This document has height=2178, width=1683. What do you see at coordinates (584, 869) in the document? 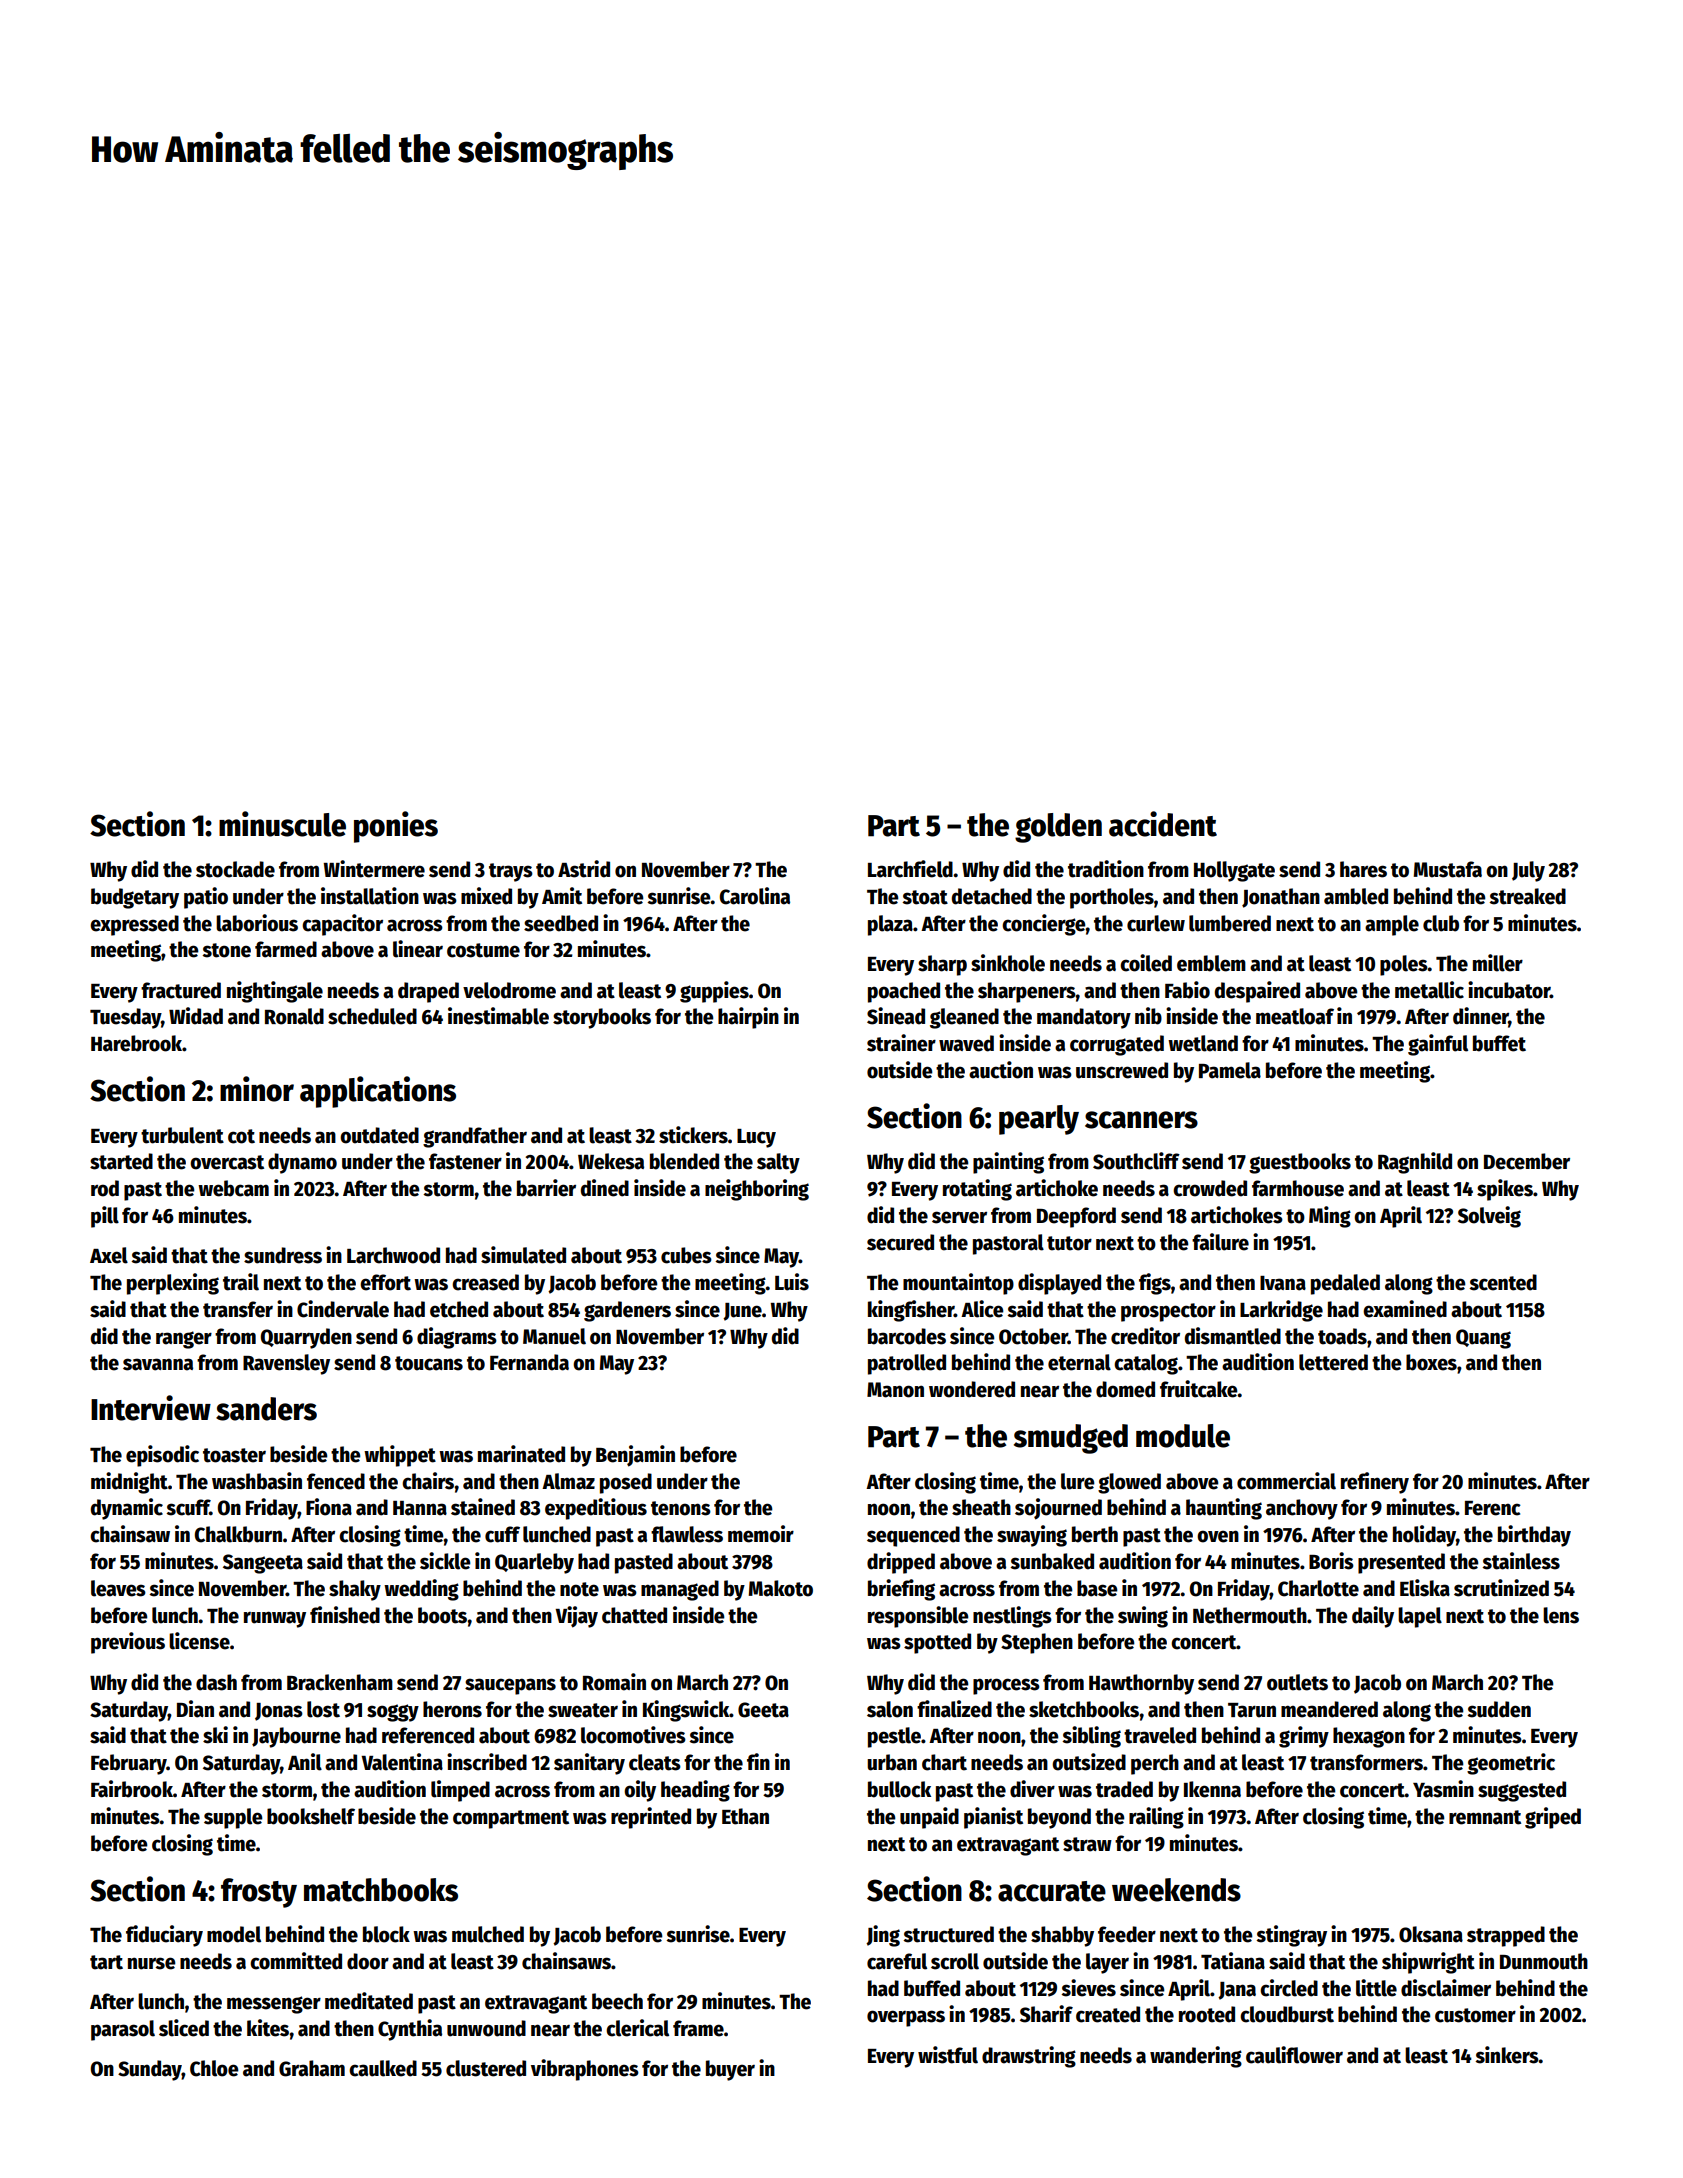
I see `Astrid` at bounding box center [584, 869].
